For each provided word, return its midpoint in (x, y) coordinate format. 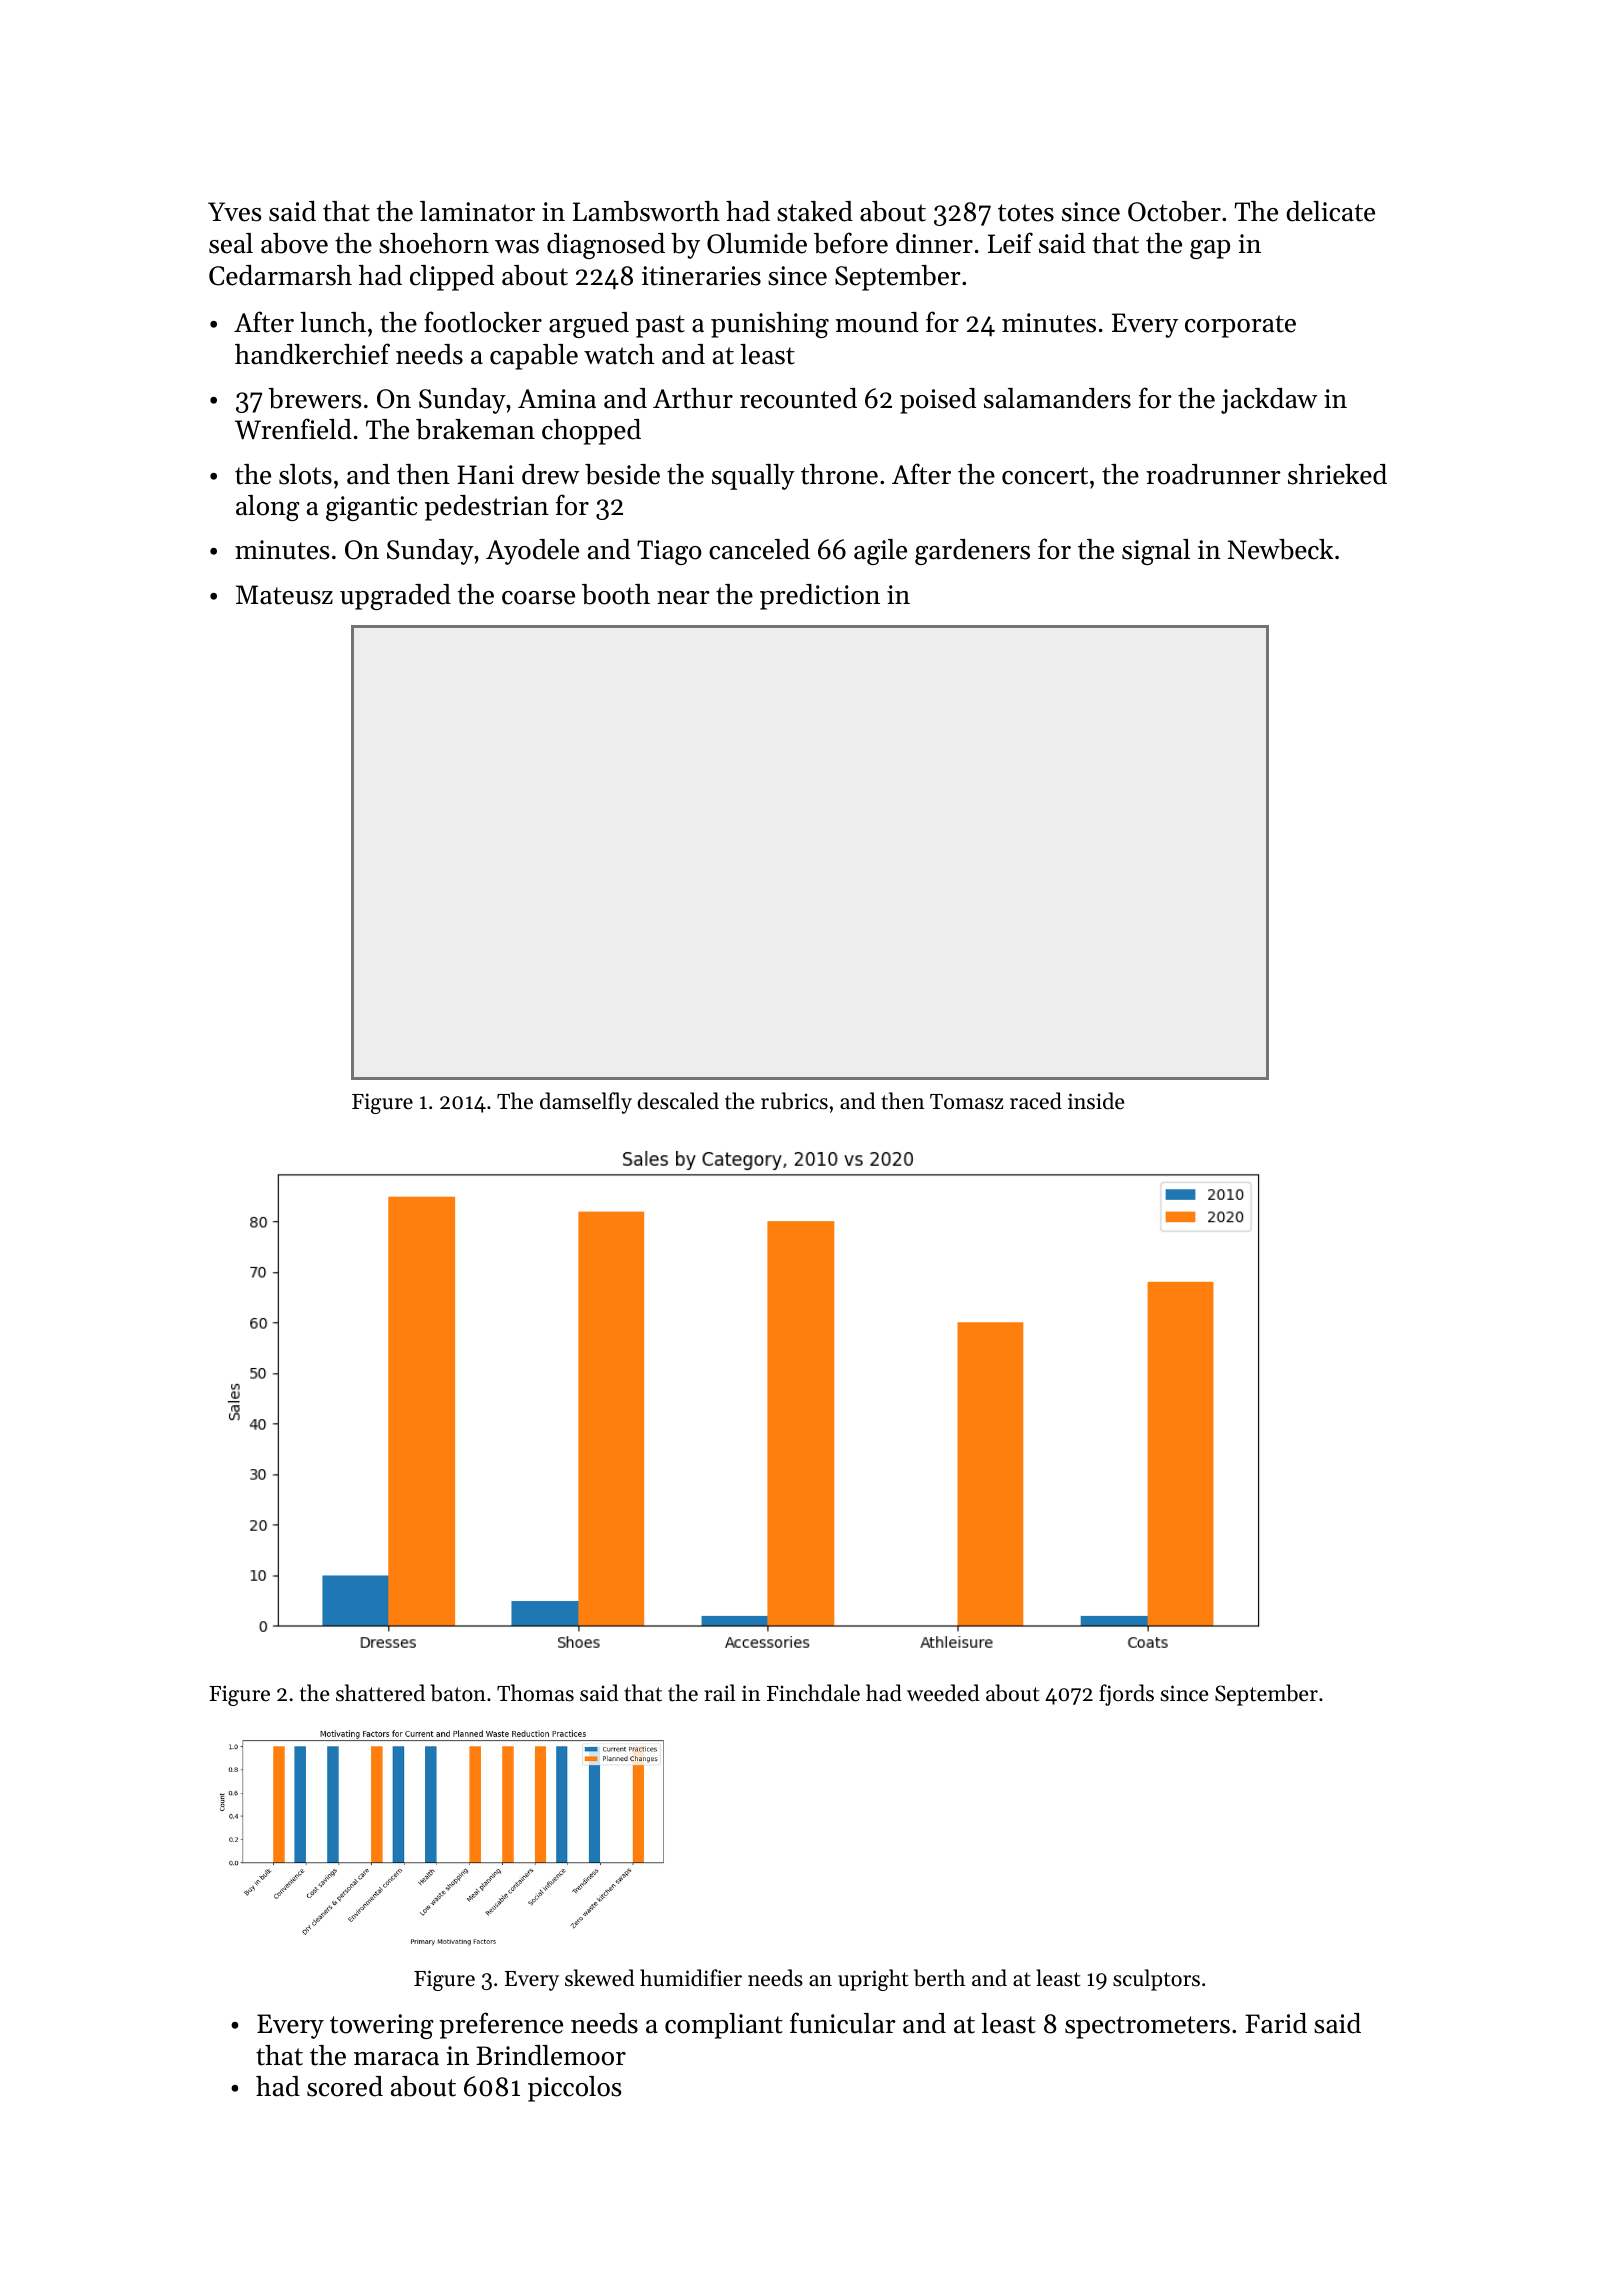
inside (1096, 1101)
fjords (1126, 1695)
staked (815, 211)
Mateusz (284, 595)
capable (534, 357)
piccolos (575, 2089)
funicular (843, 2023)
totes (1026, 213)
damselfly (586, 1103)
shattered (380, 1693)
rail (719, 1692)
